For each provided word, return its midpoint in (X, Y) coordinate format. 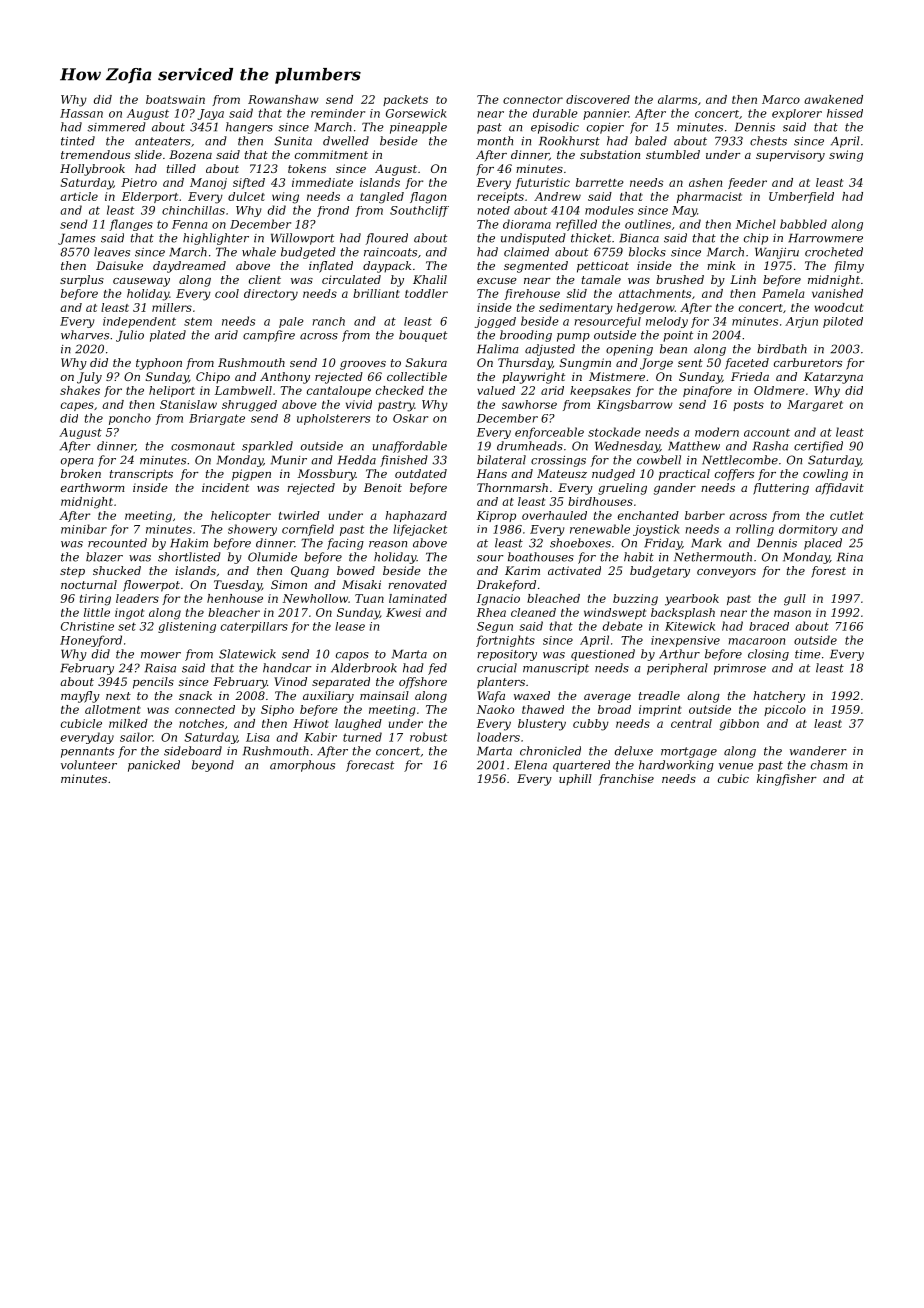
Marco (781, 99)
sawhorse (529, 404)
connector (533, 100)
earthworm (93, 487)
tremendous (95, 154)
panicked (154, 766)
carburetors (808, 362)
